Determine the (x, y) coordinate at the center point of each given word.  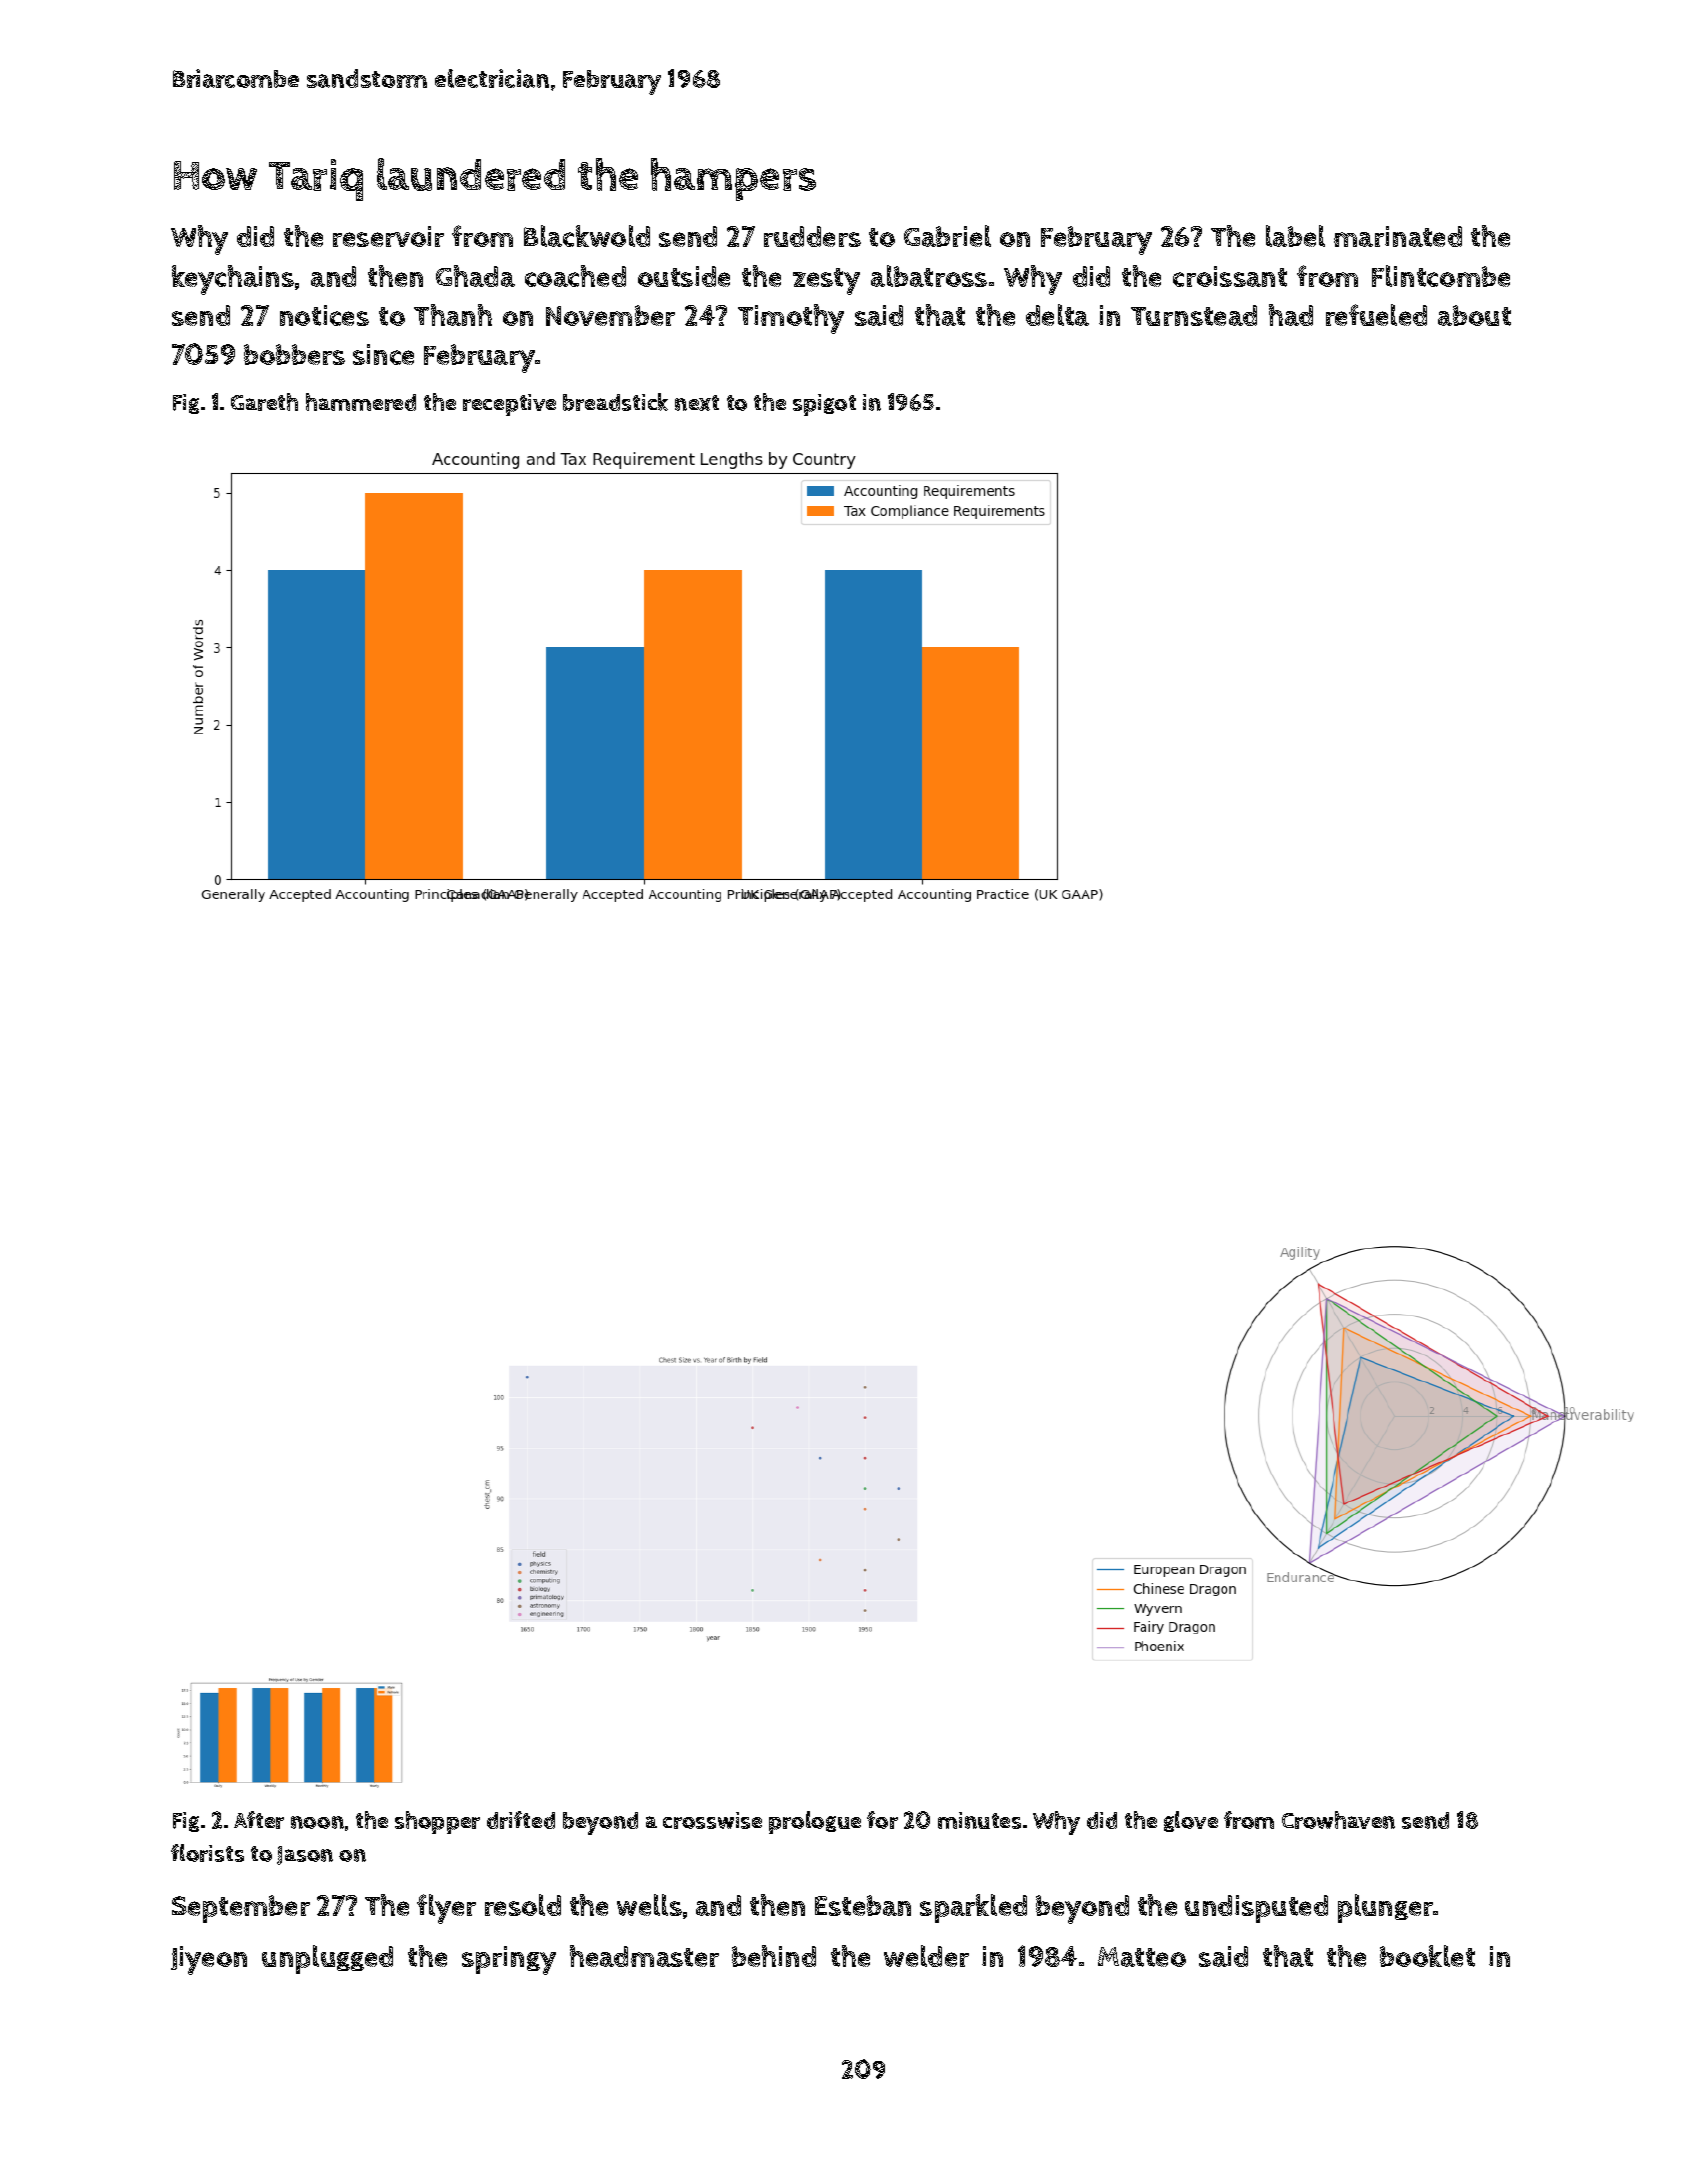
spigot (824, 405)
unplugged (327, 1959)
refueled (1376, 315)
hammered (361, 402)
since (383, 354)
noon (317, 1822)
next (697, 403)
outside (684, 276)
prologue (815, 1822)
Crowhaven (1338, 1820)
